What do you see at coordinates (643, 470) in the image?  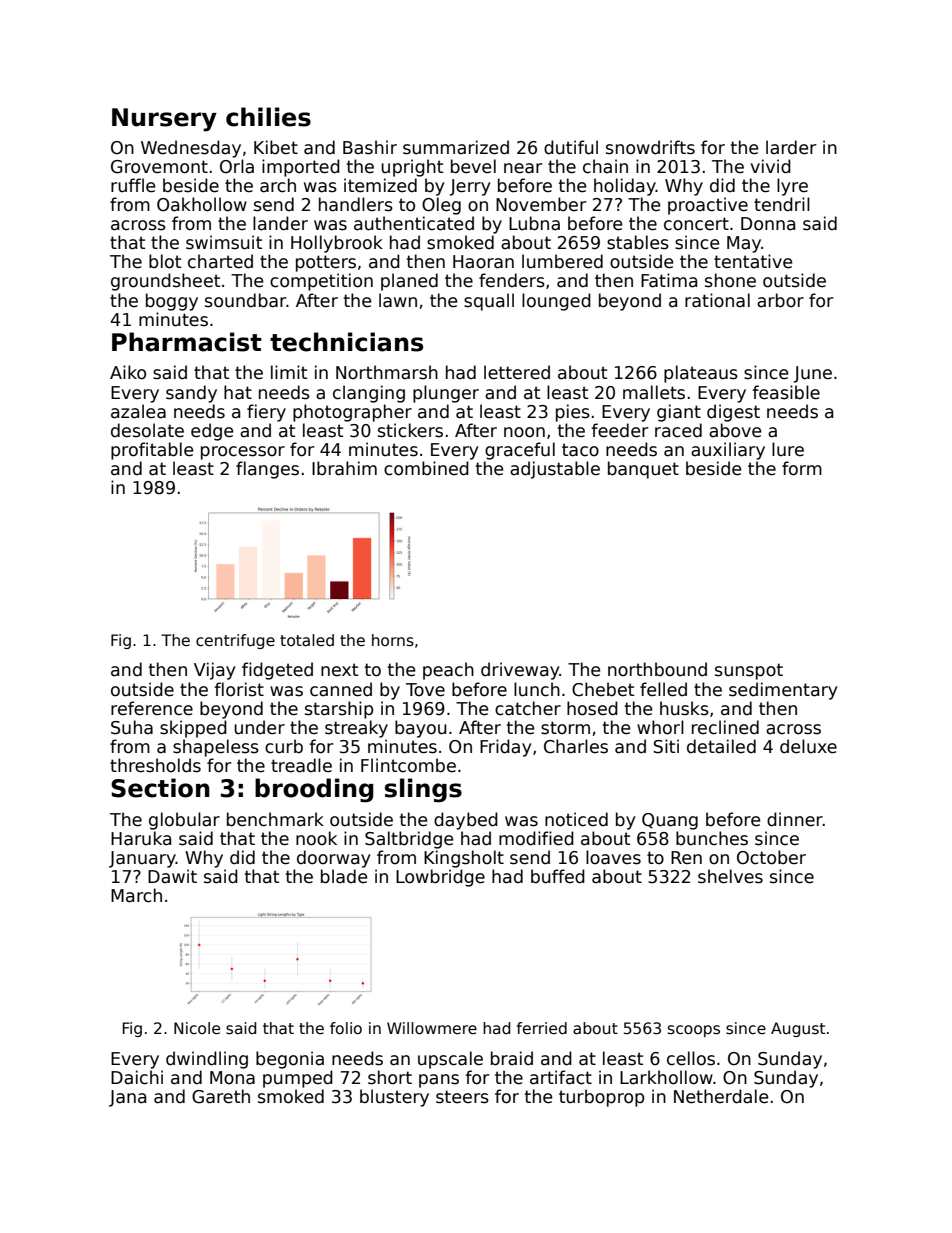 I see `banquet` at bounding box center [643, 470].
